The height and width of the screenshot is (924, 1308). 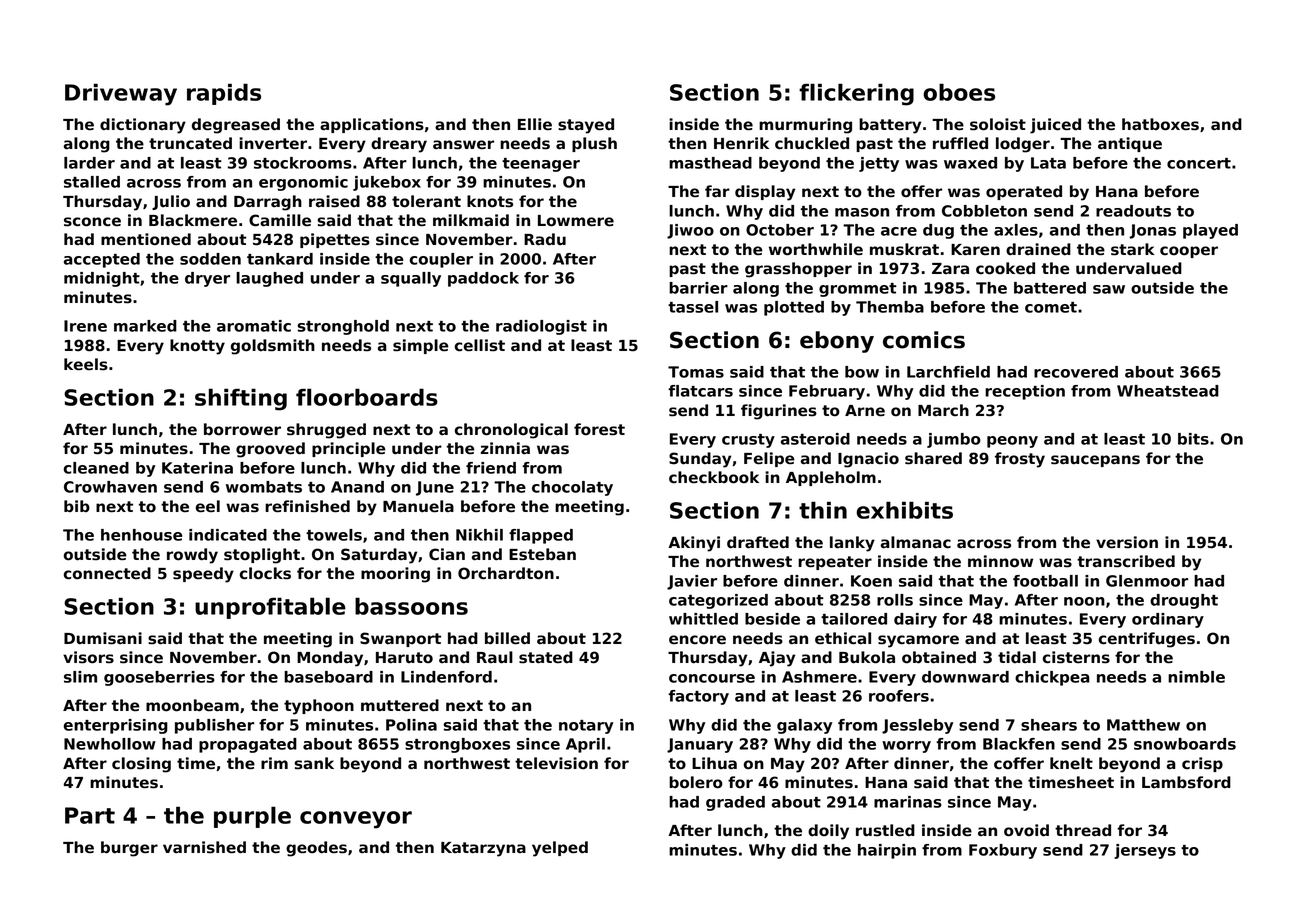 I want to click on applications, so click(x=372, y=125).
